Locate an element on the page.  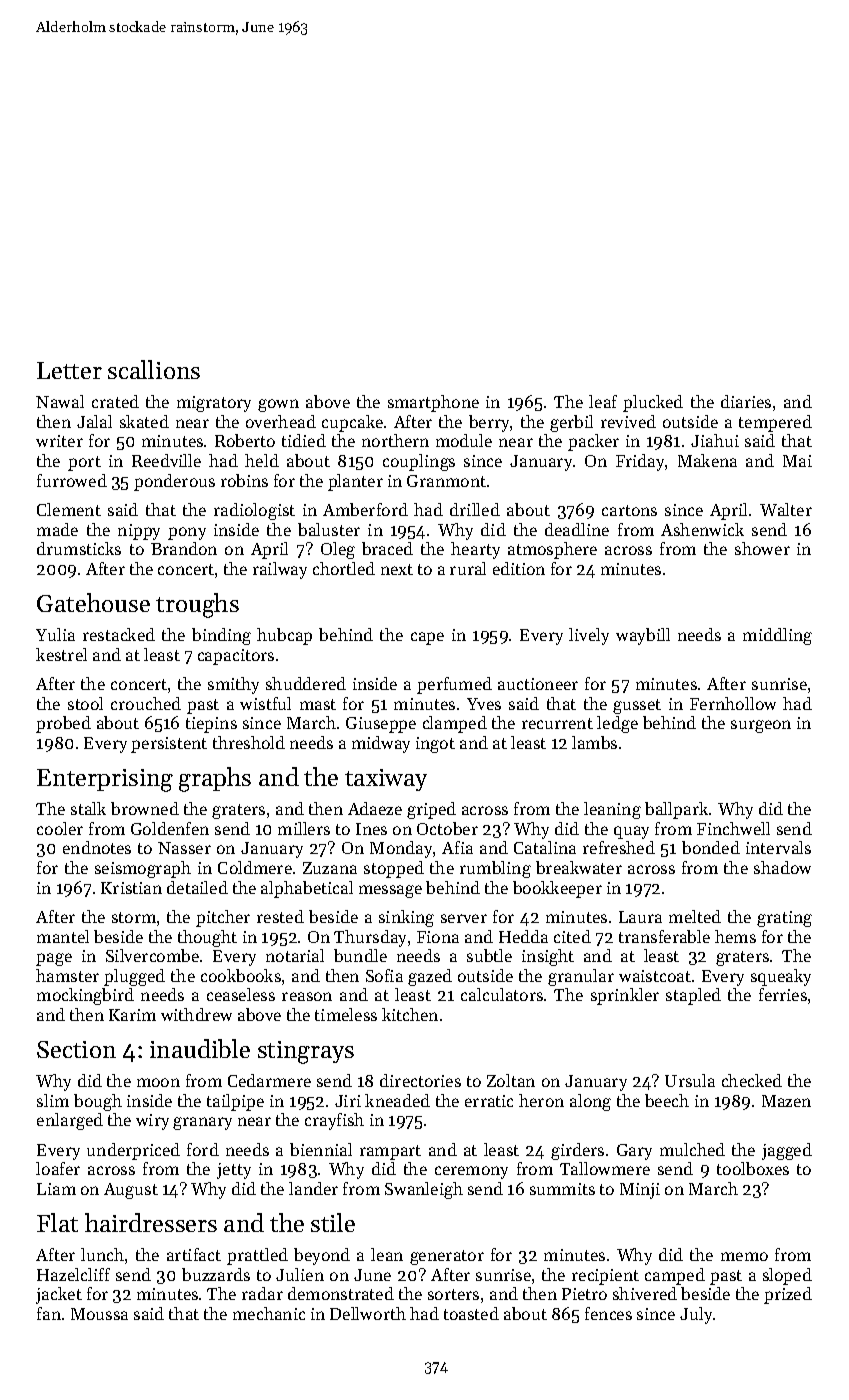
July is located at coordinates (696, 1315).
